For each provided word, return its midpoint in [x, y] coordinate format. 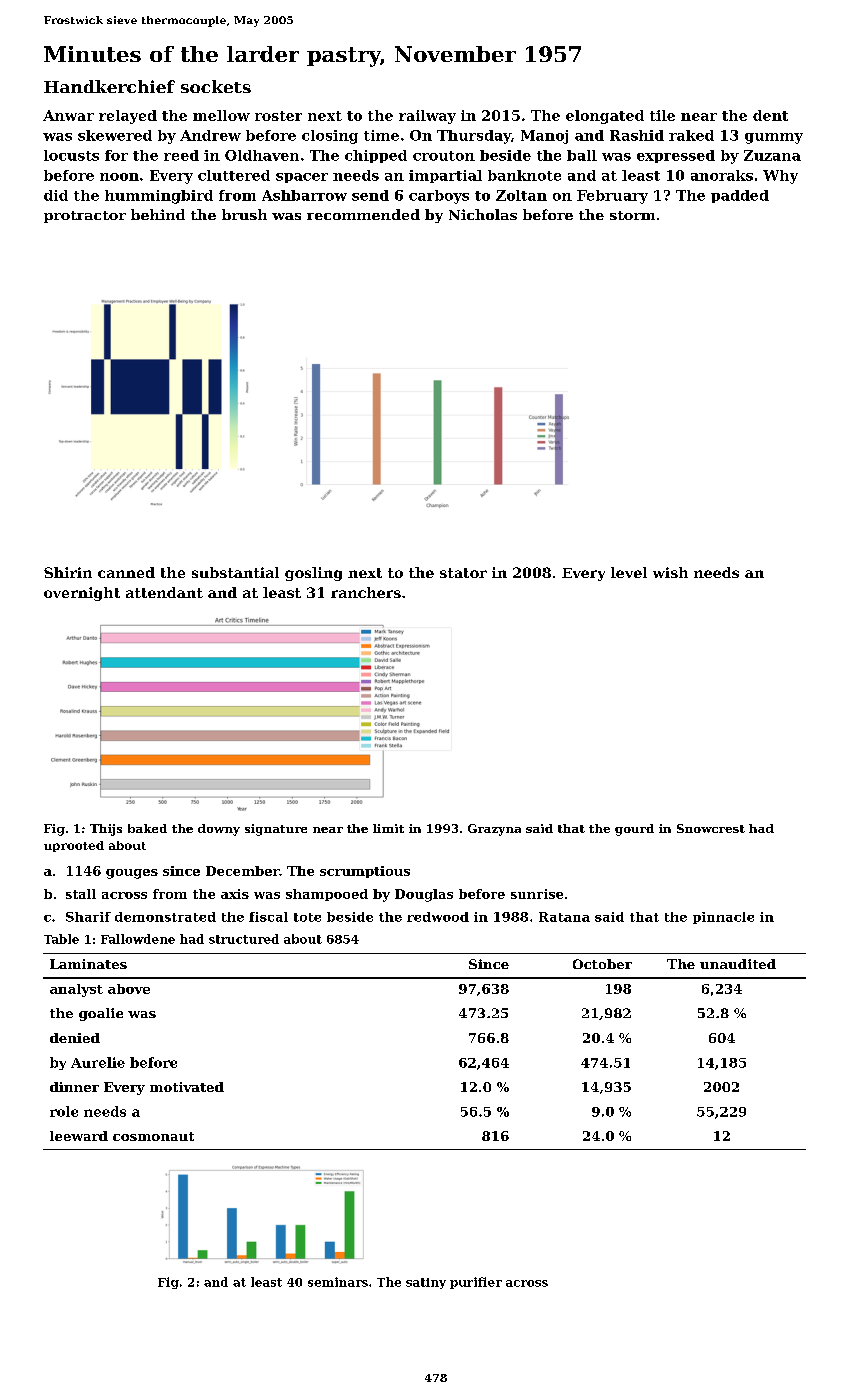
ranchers [366, 592]
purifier [476, 1283]
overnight [82, 594]
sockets [216, 86]
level [629, 572]
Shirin [68, 572]
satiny [426, 1283]
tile [662, 115]
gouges [132, 874]
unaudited [738, 964]
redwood [438, 917]
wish [670, 572]
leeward [79, 1136]
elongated [605, 117]
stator [463, 573]
